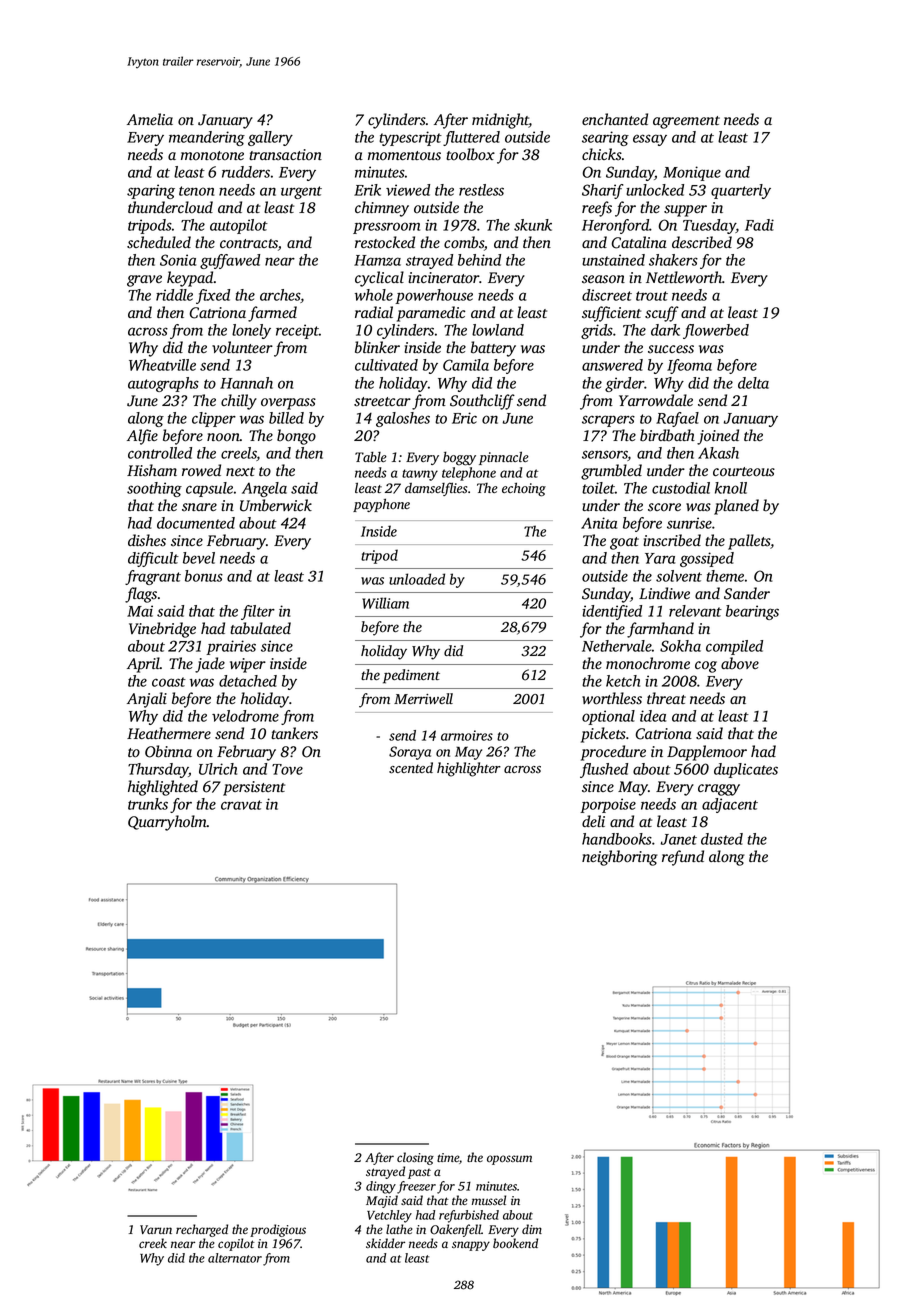 The width and height of the screenshot is (908, 1316). What do you see at coordinates (241, 805) in the screenshot?
I see `cravat` at bounding box center [241, 805].
